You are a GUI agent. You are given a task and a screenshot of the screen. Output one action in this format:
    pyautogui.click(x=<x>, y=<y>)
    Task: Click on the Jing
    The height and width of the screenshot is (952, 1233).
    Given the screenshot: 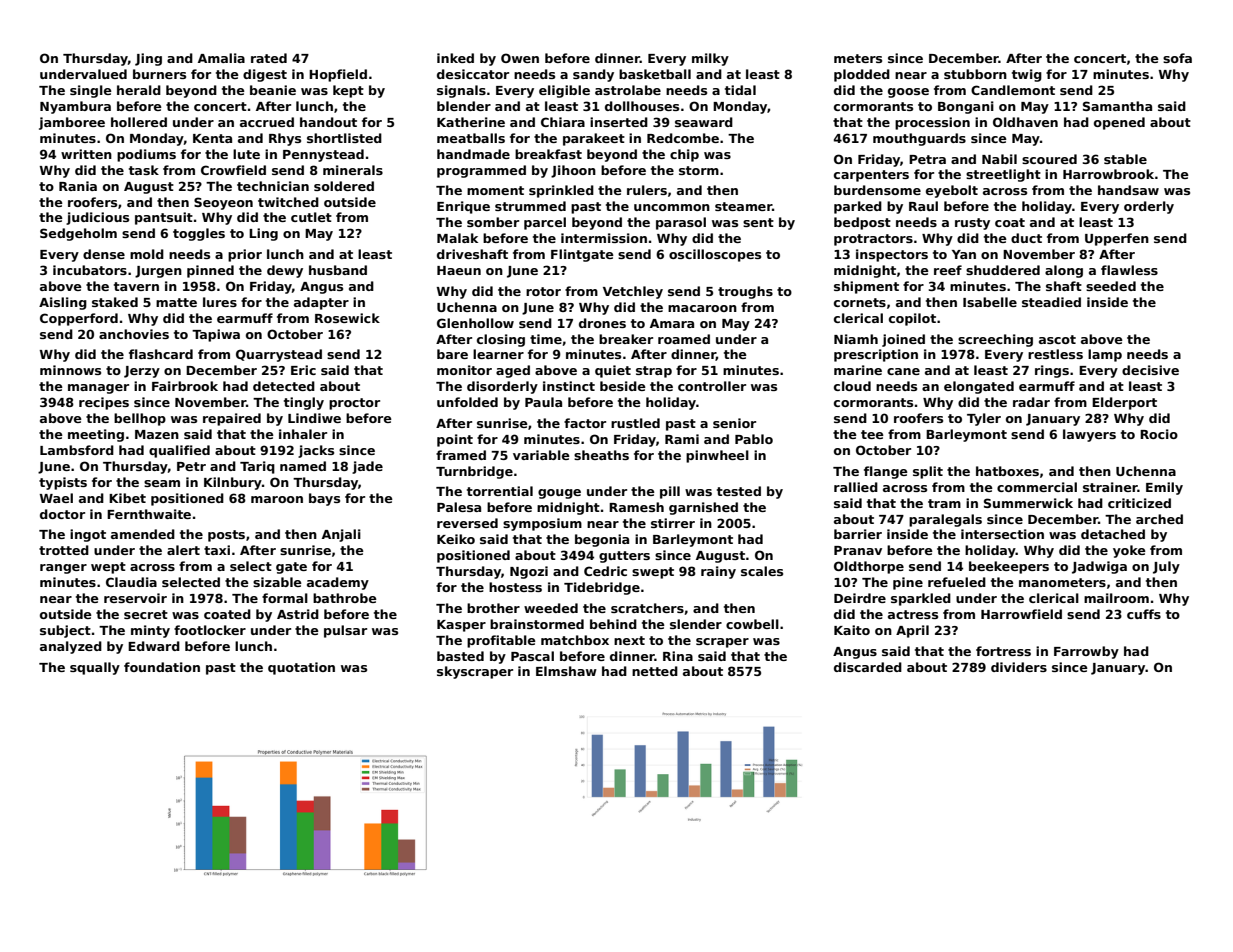 What is the action you would take?
    pyautogui.click(x=148, y=59)
